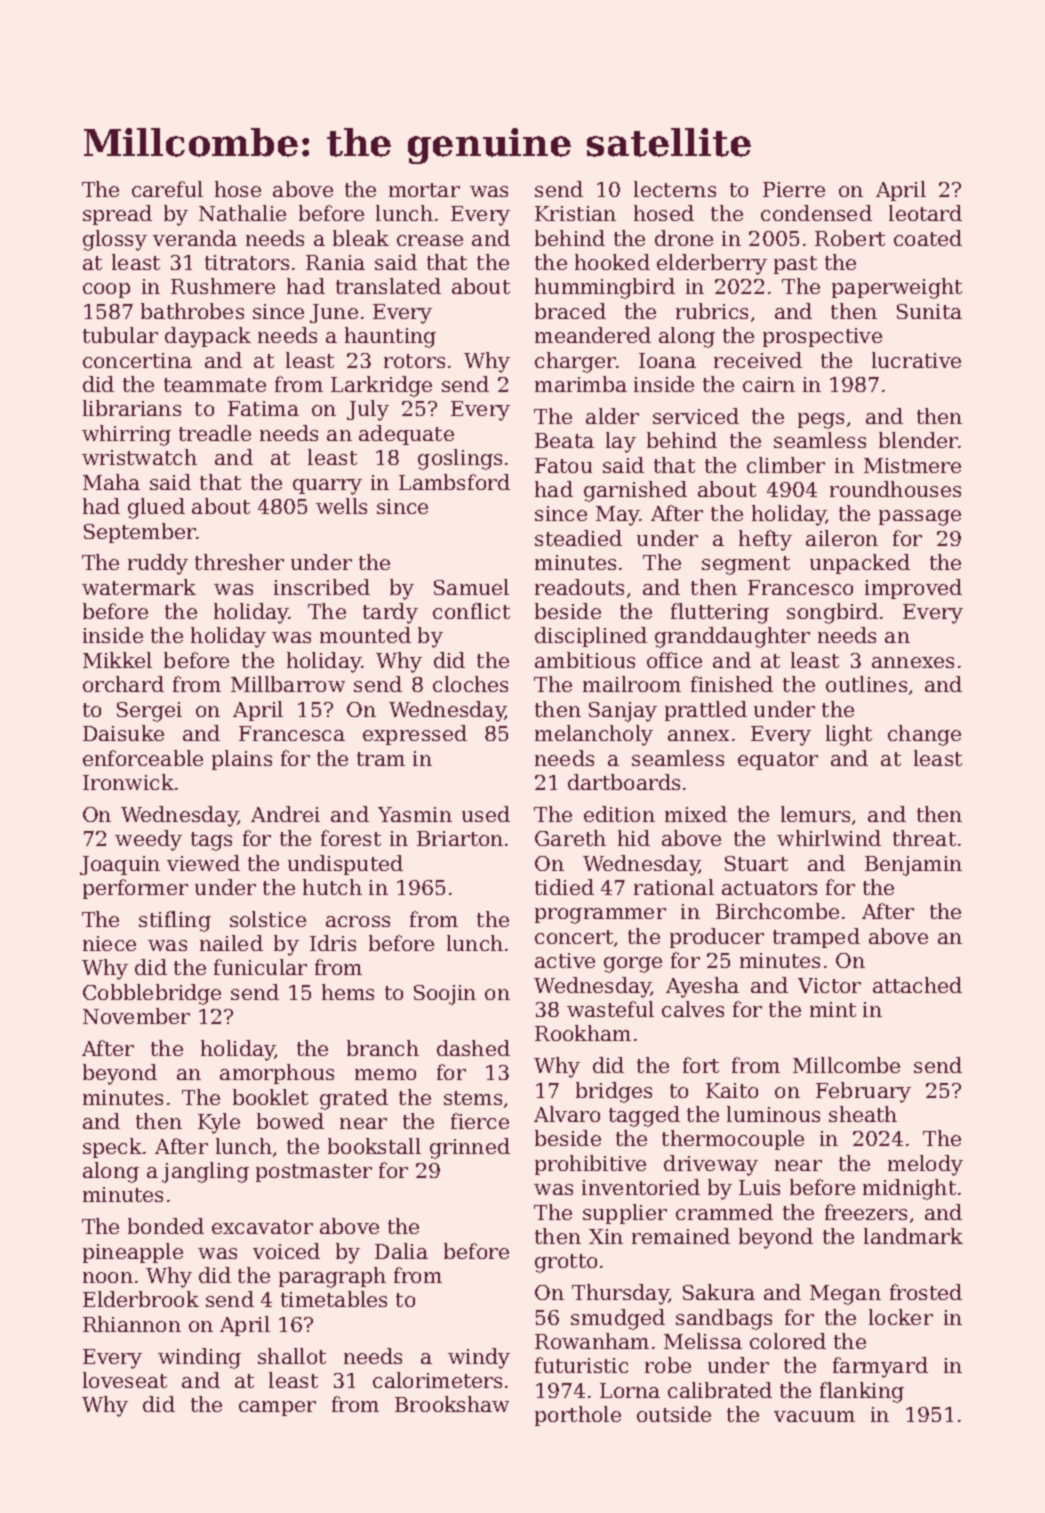 Image resolution: width=1045 pixels, height=1513 pixels. What do you see at coordinates (199, 1358) in the image?
I see `winding` at bounding box center [199, 1358].
